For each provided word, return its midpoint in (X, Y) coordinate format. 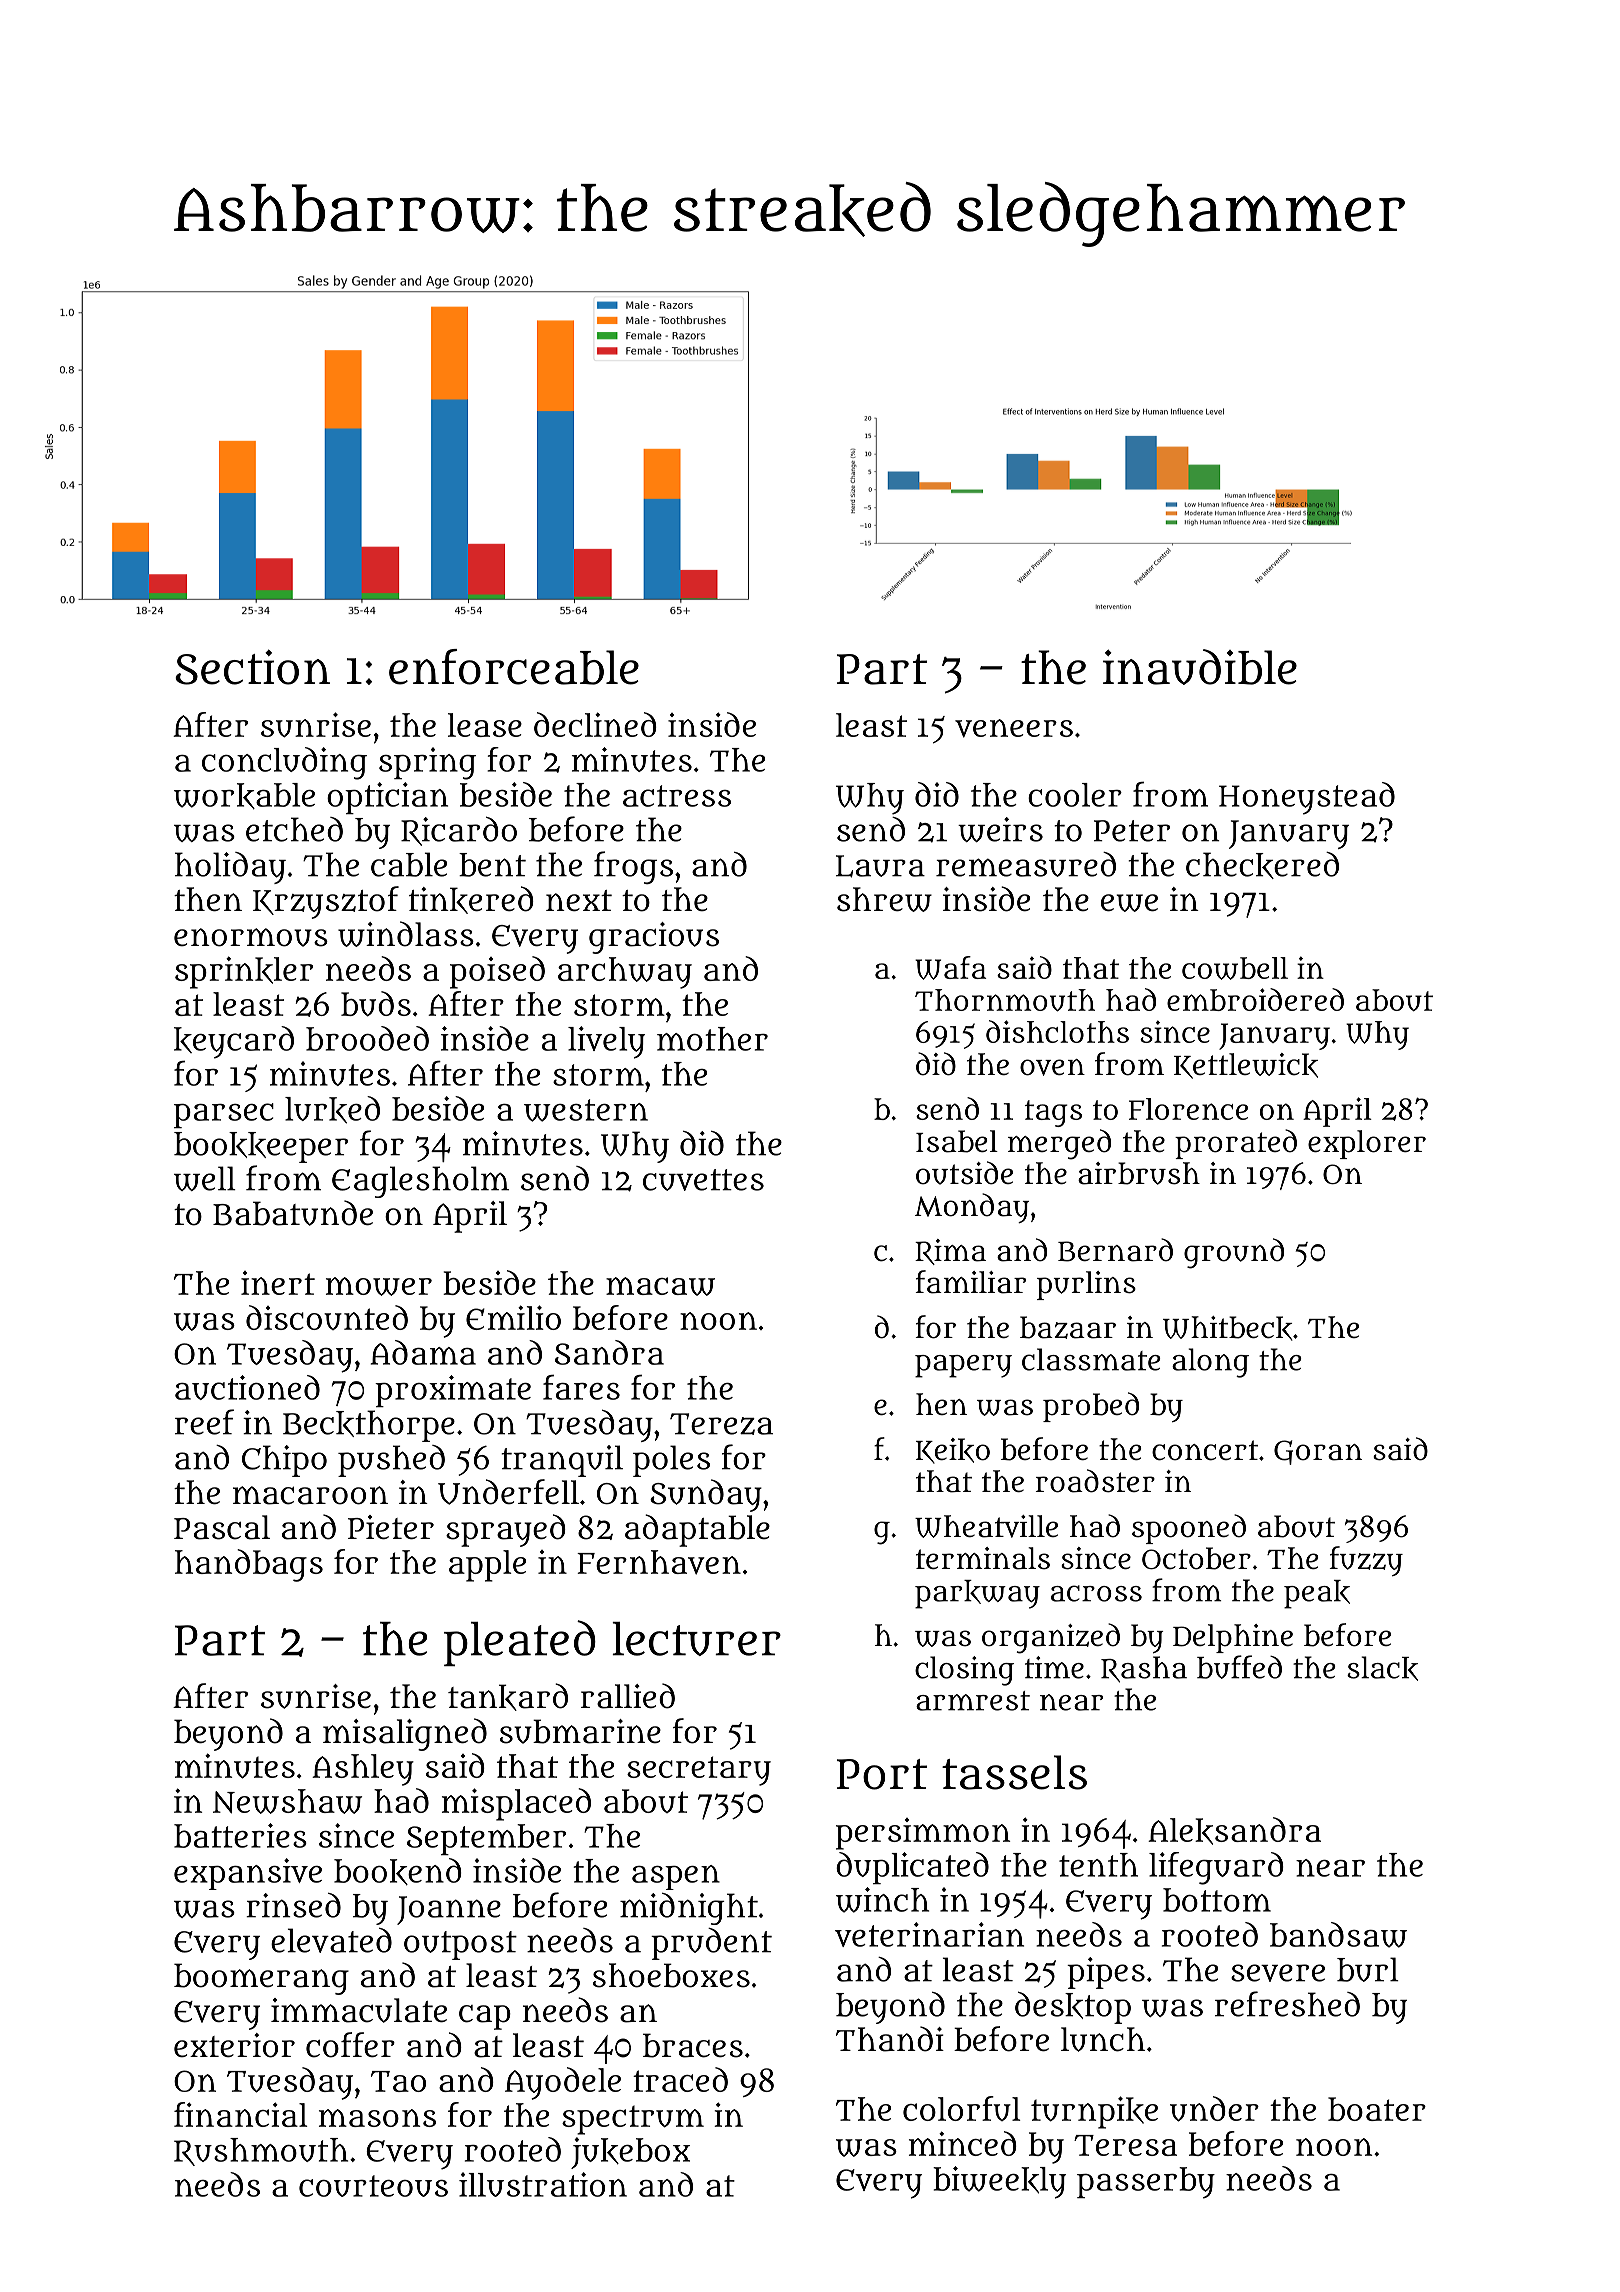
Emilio (513, 1317)
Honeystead (1307, 798)
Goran (1318, 1452)
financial (240, 2114)
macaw (660, 1286)
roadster (1095, 1481)
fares (581, 1387)
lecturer (696, 1639)
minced (963, 2143)
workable (244, 796)
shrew (884, 899)
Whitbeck (1228, 1328)
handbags (249, 1565)
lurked (332, 1110)
